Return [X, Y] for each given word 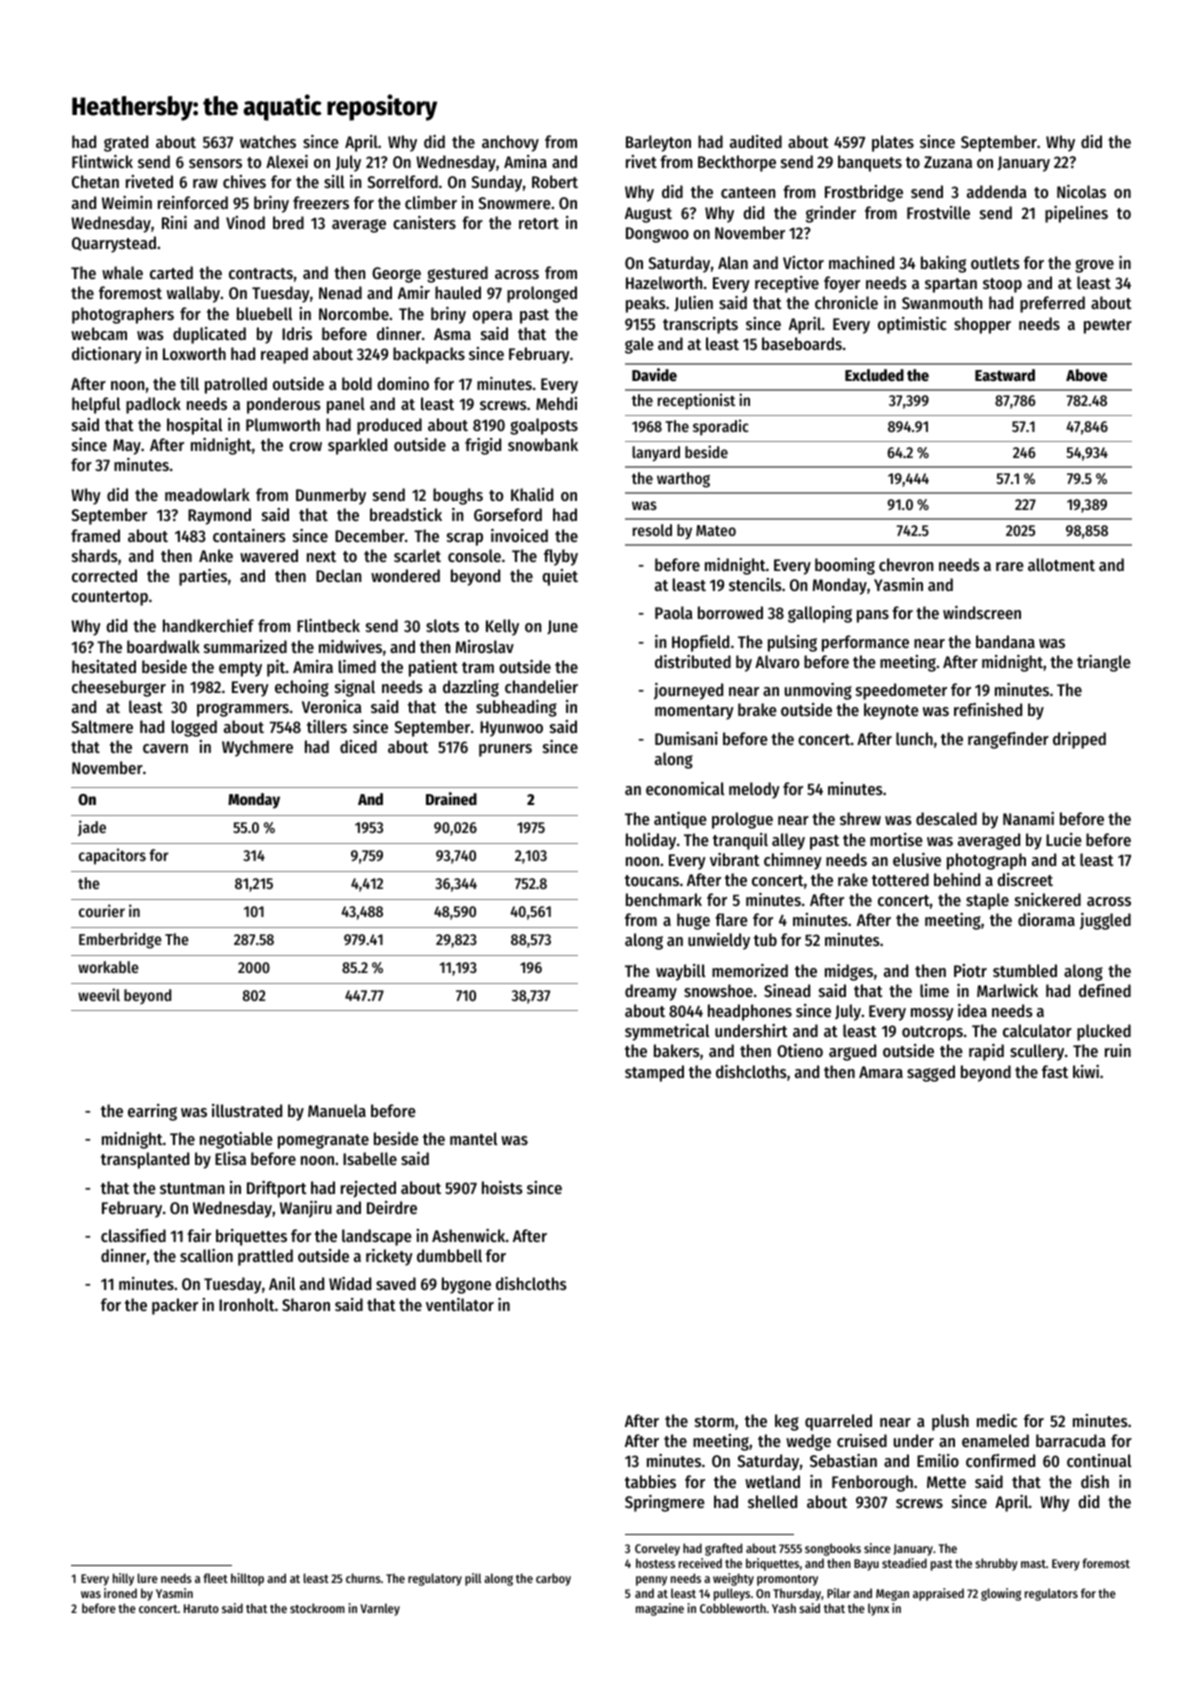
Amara [881, 1072]
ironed [120, 1593]
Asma [452, 334]
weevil [99, 994]
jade [92, 828]
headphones [750, 1012]
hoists [502, 1187]
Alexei [287, 161]
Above [1086, 375]
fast [1055, 1071]
